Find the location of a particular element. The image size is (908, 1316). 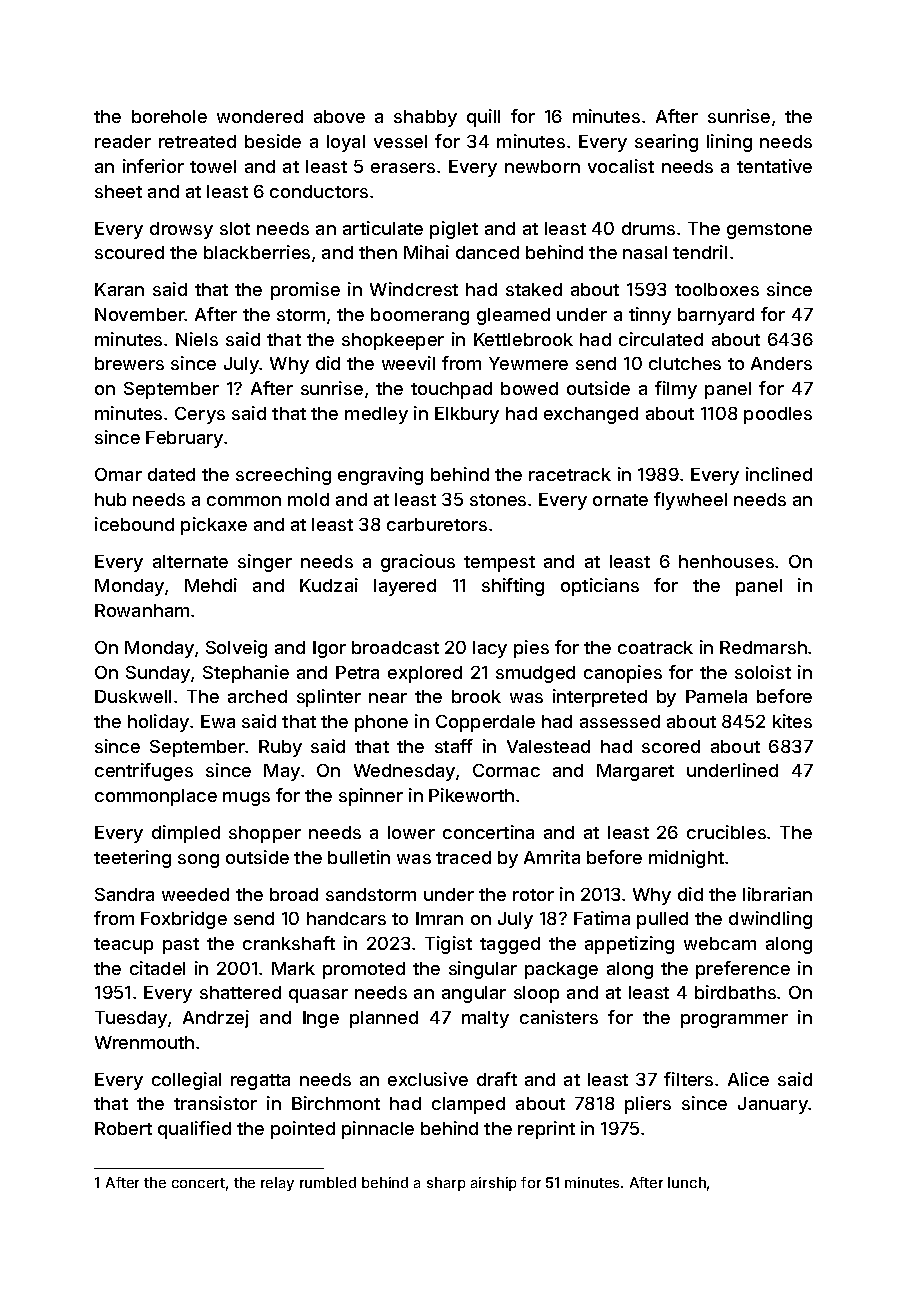

Robert is located at coordinates (123, 1128).
